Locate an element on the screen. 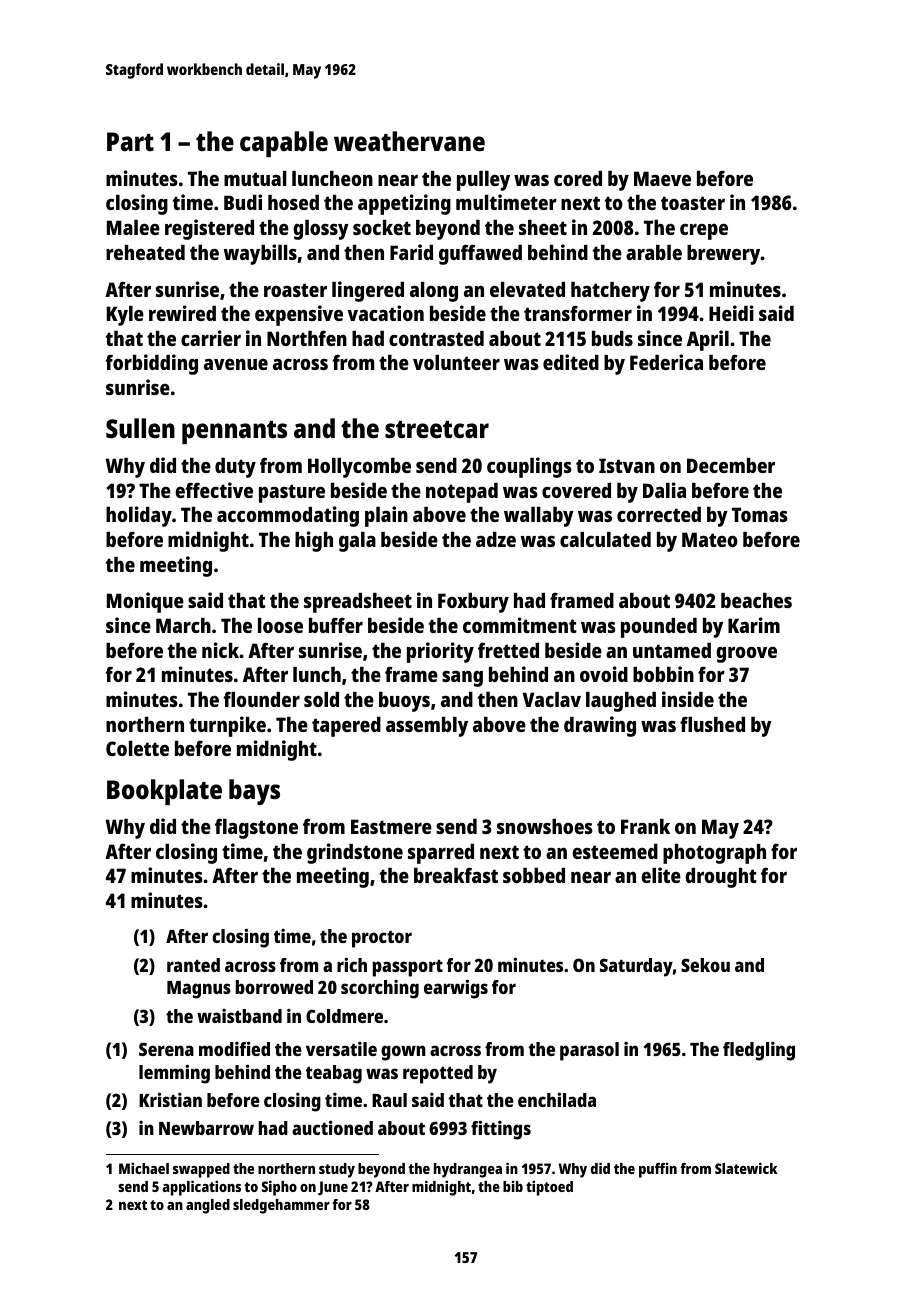  priority is located at coordinates (440, 652).
